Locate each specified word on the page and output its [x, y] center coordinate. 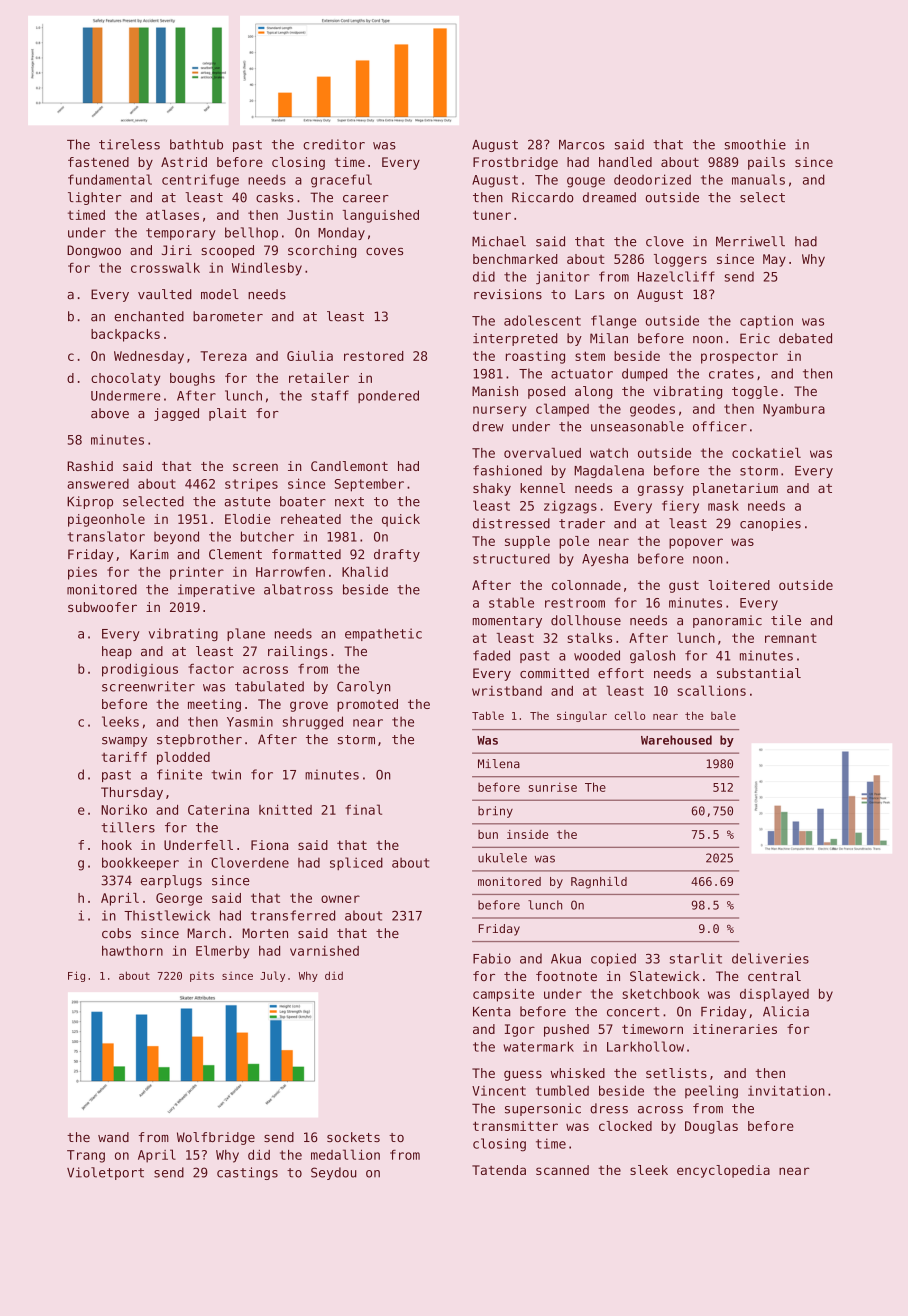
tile [786, 620]
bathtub [196, 144]
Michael [499, 241]
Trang [86, 1156]
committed [554, 673]
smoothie [755, 144]
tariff [124, 757]
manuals [758, 179]
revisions [508, 294]
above [110, 413]
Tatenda [499, 1170]
